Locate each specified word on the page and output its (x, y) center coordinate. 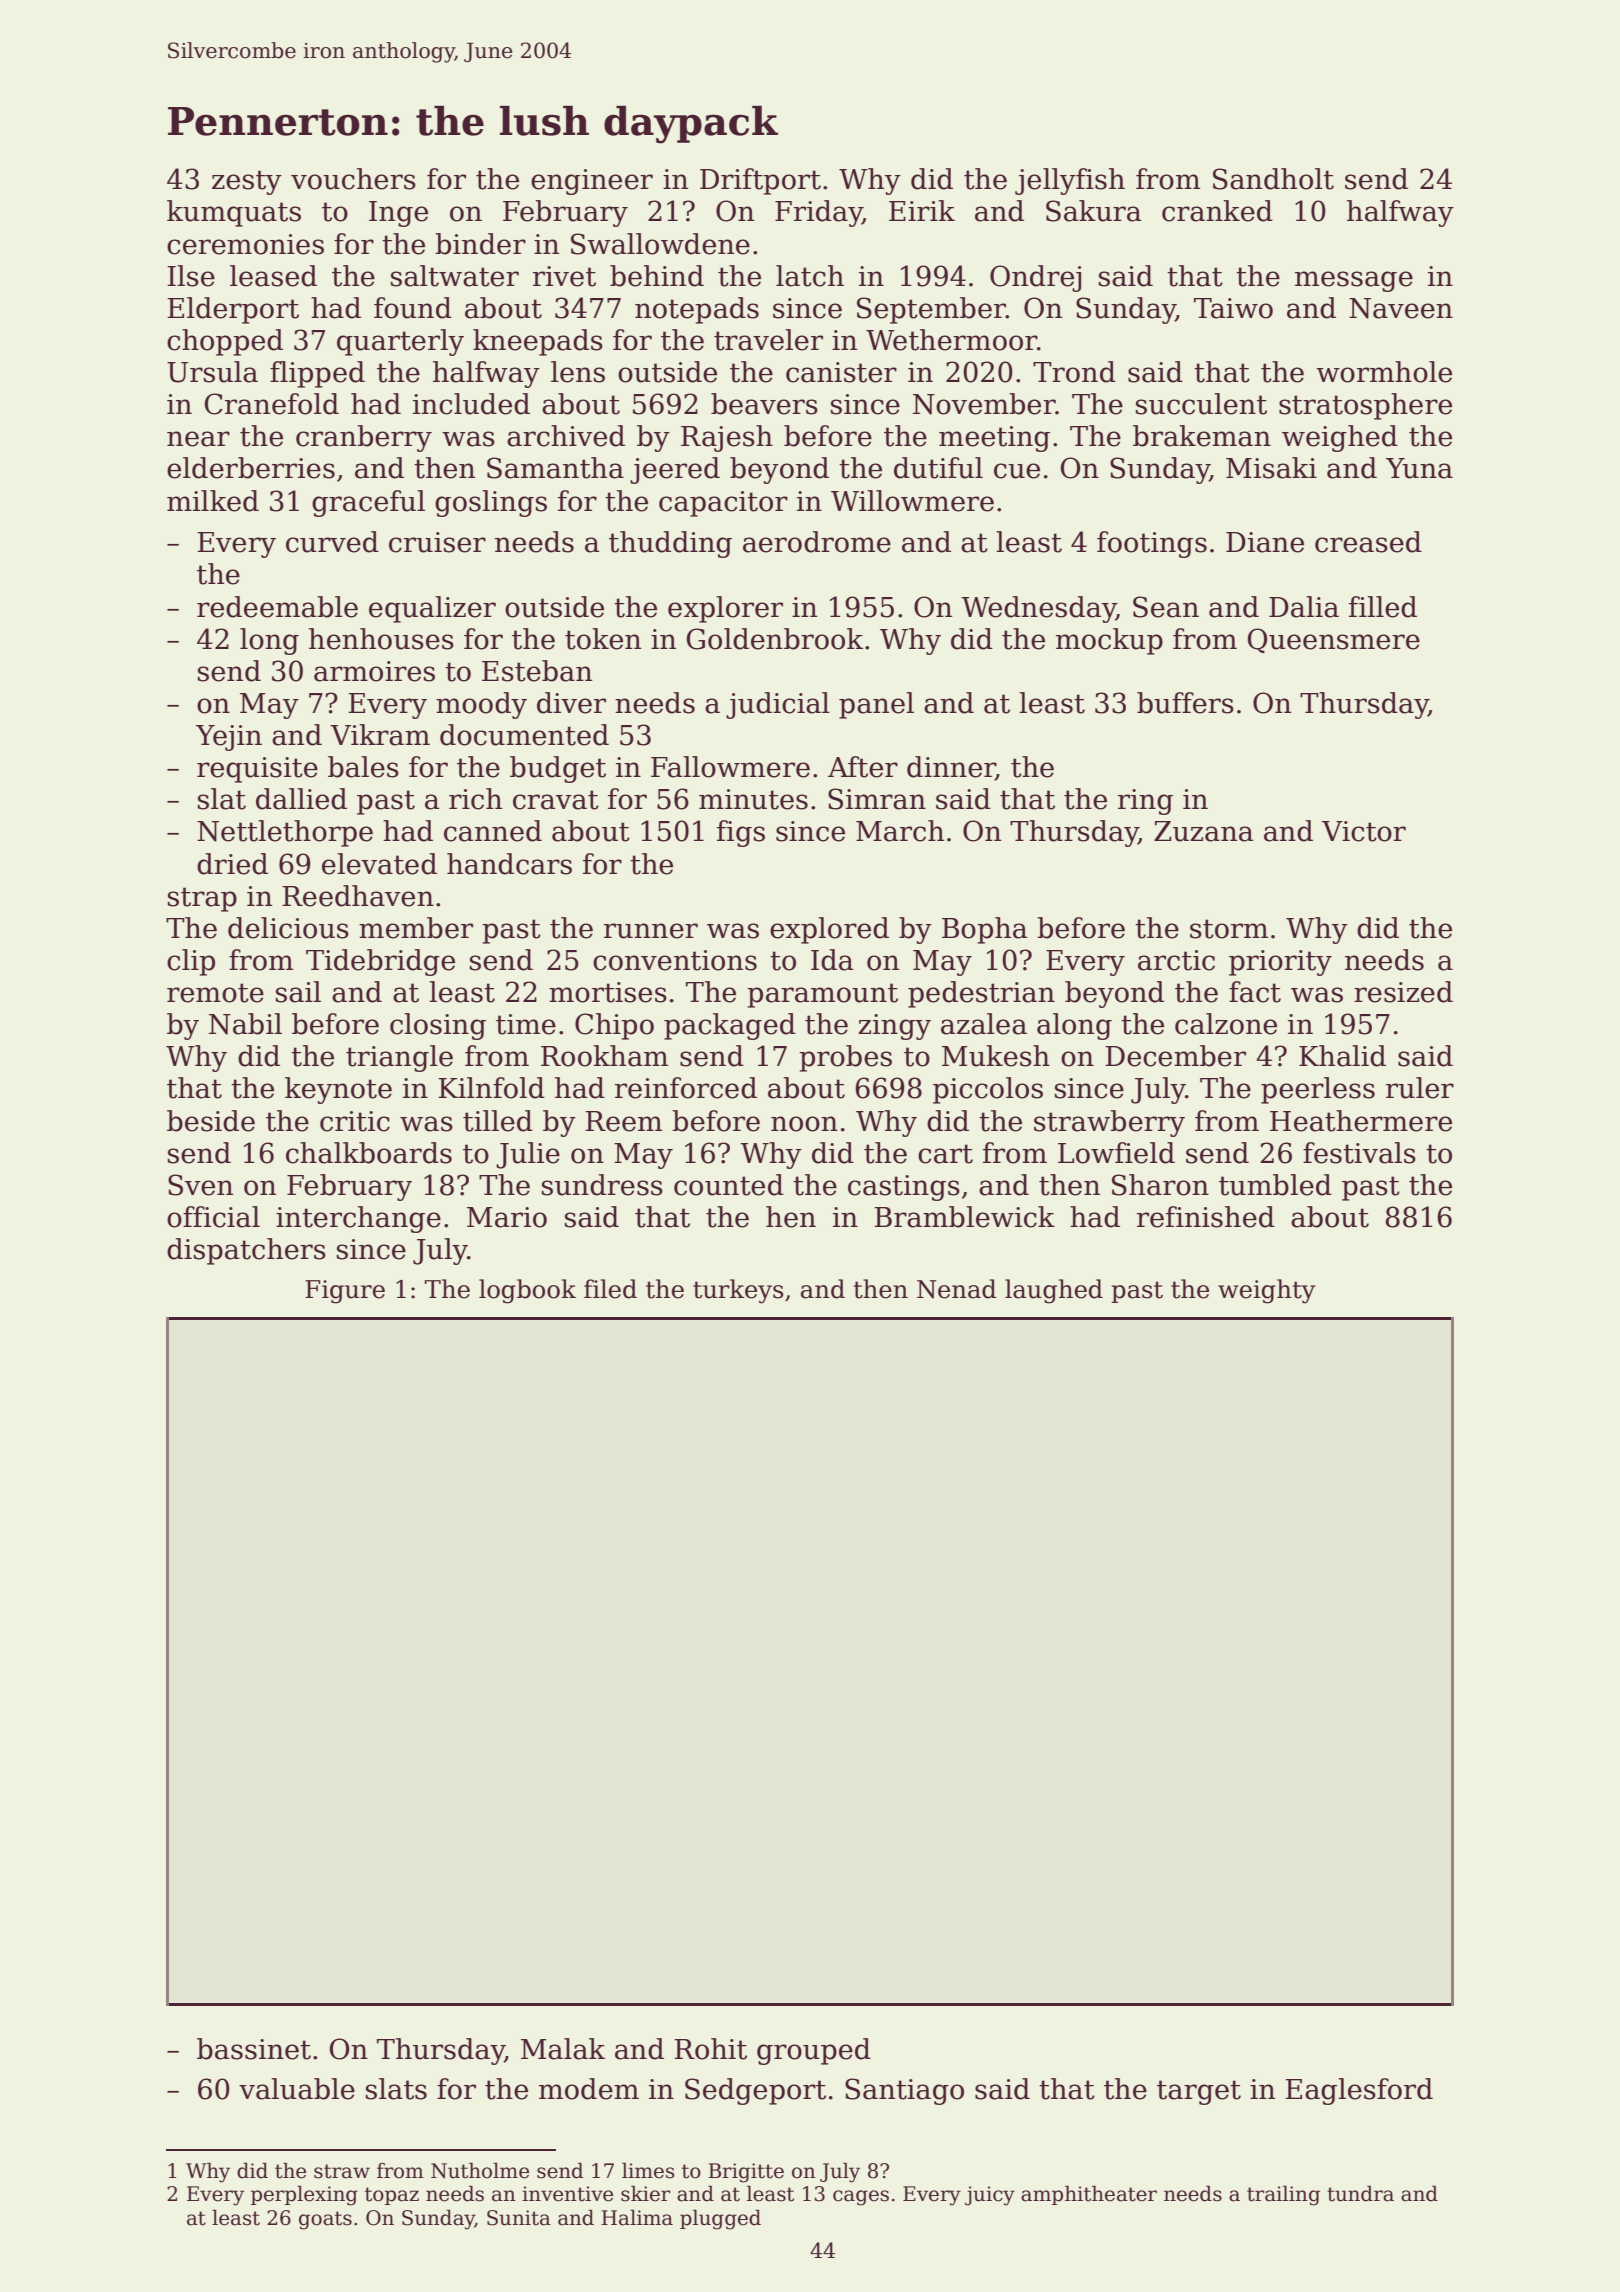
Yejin (229, 738)
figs (741, 833)
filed (610, 1289)
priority (1280, 963)
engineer (592, 182)
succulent (1201, 404)
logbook (527, 1291)
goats (325, 2220)
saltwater (455, 276)
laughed (1054, 1291)
